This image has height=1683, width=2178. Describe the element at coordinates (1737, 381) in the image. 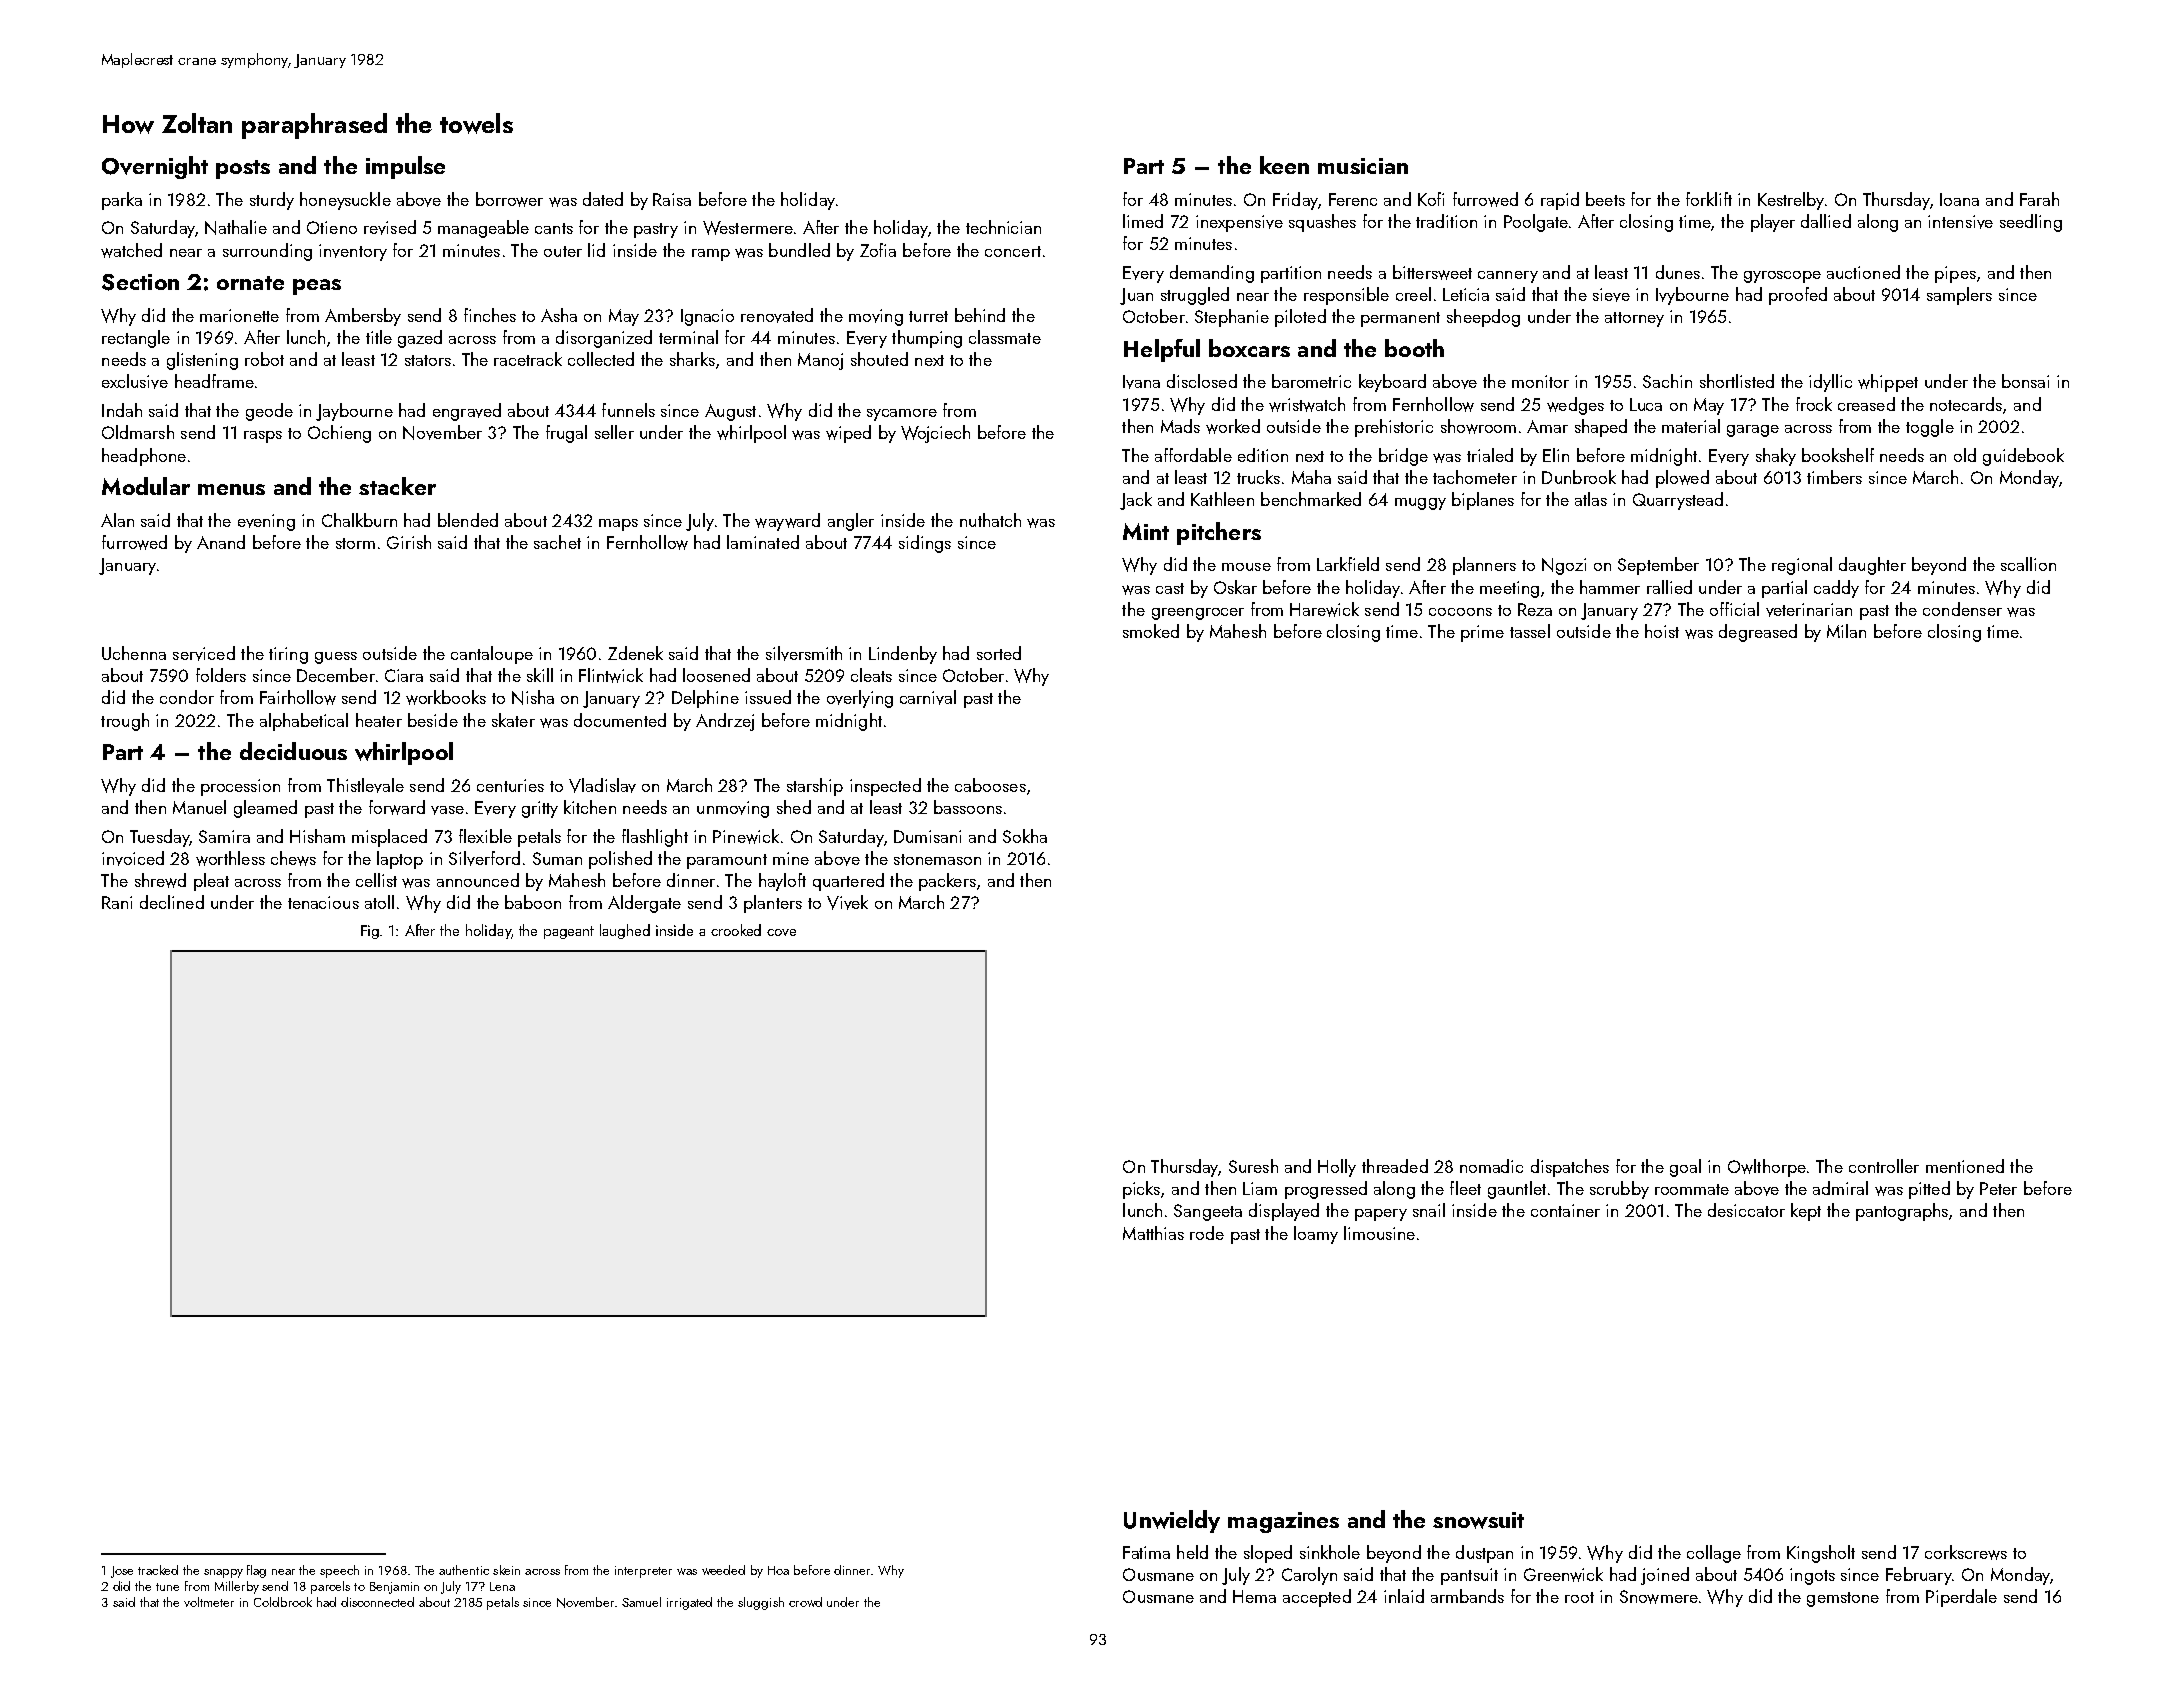

I see `shortlisted` at that location.
